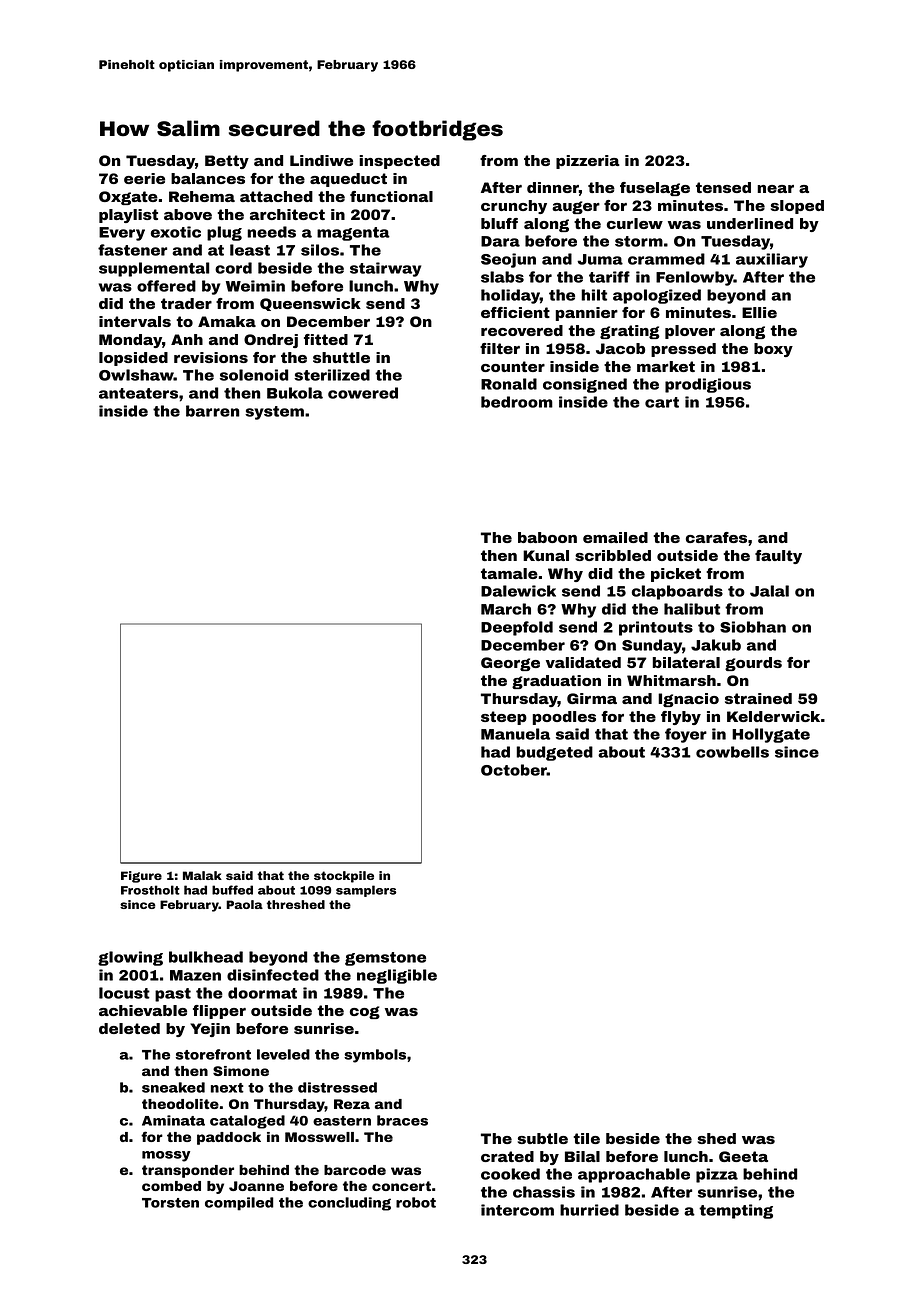 This image has height=1308, width=924. What do you see at coordinates (588, 162) in the image?
I see `pizzeria` at bounding box center [588, 162].
